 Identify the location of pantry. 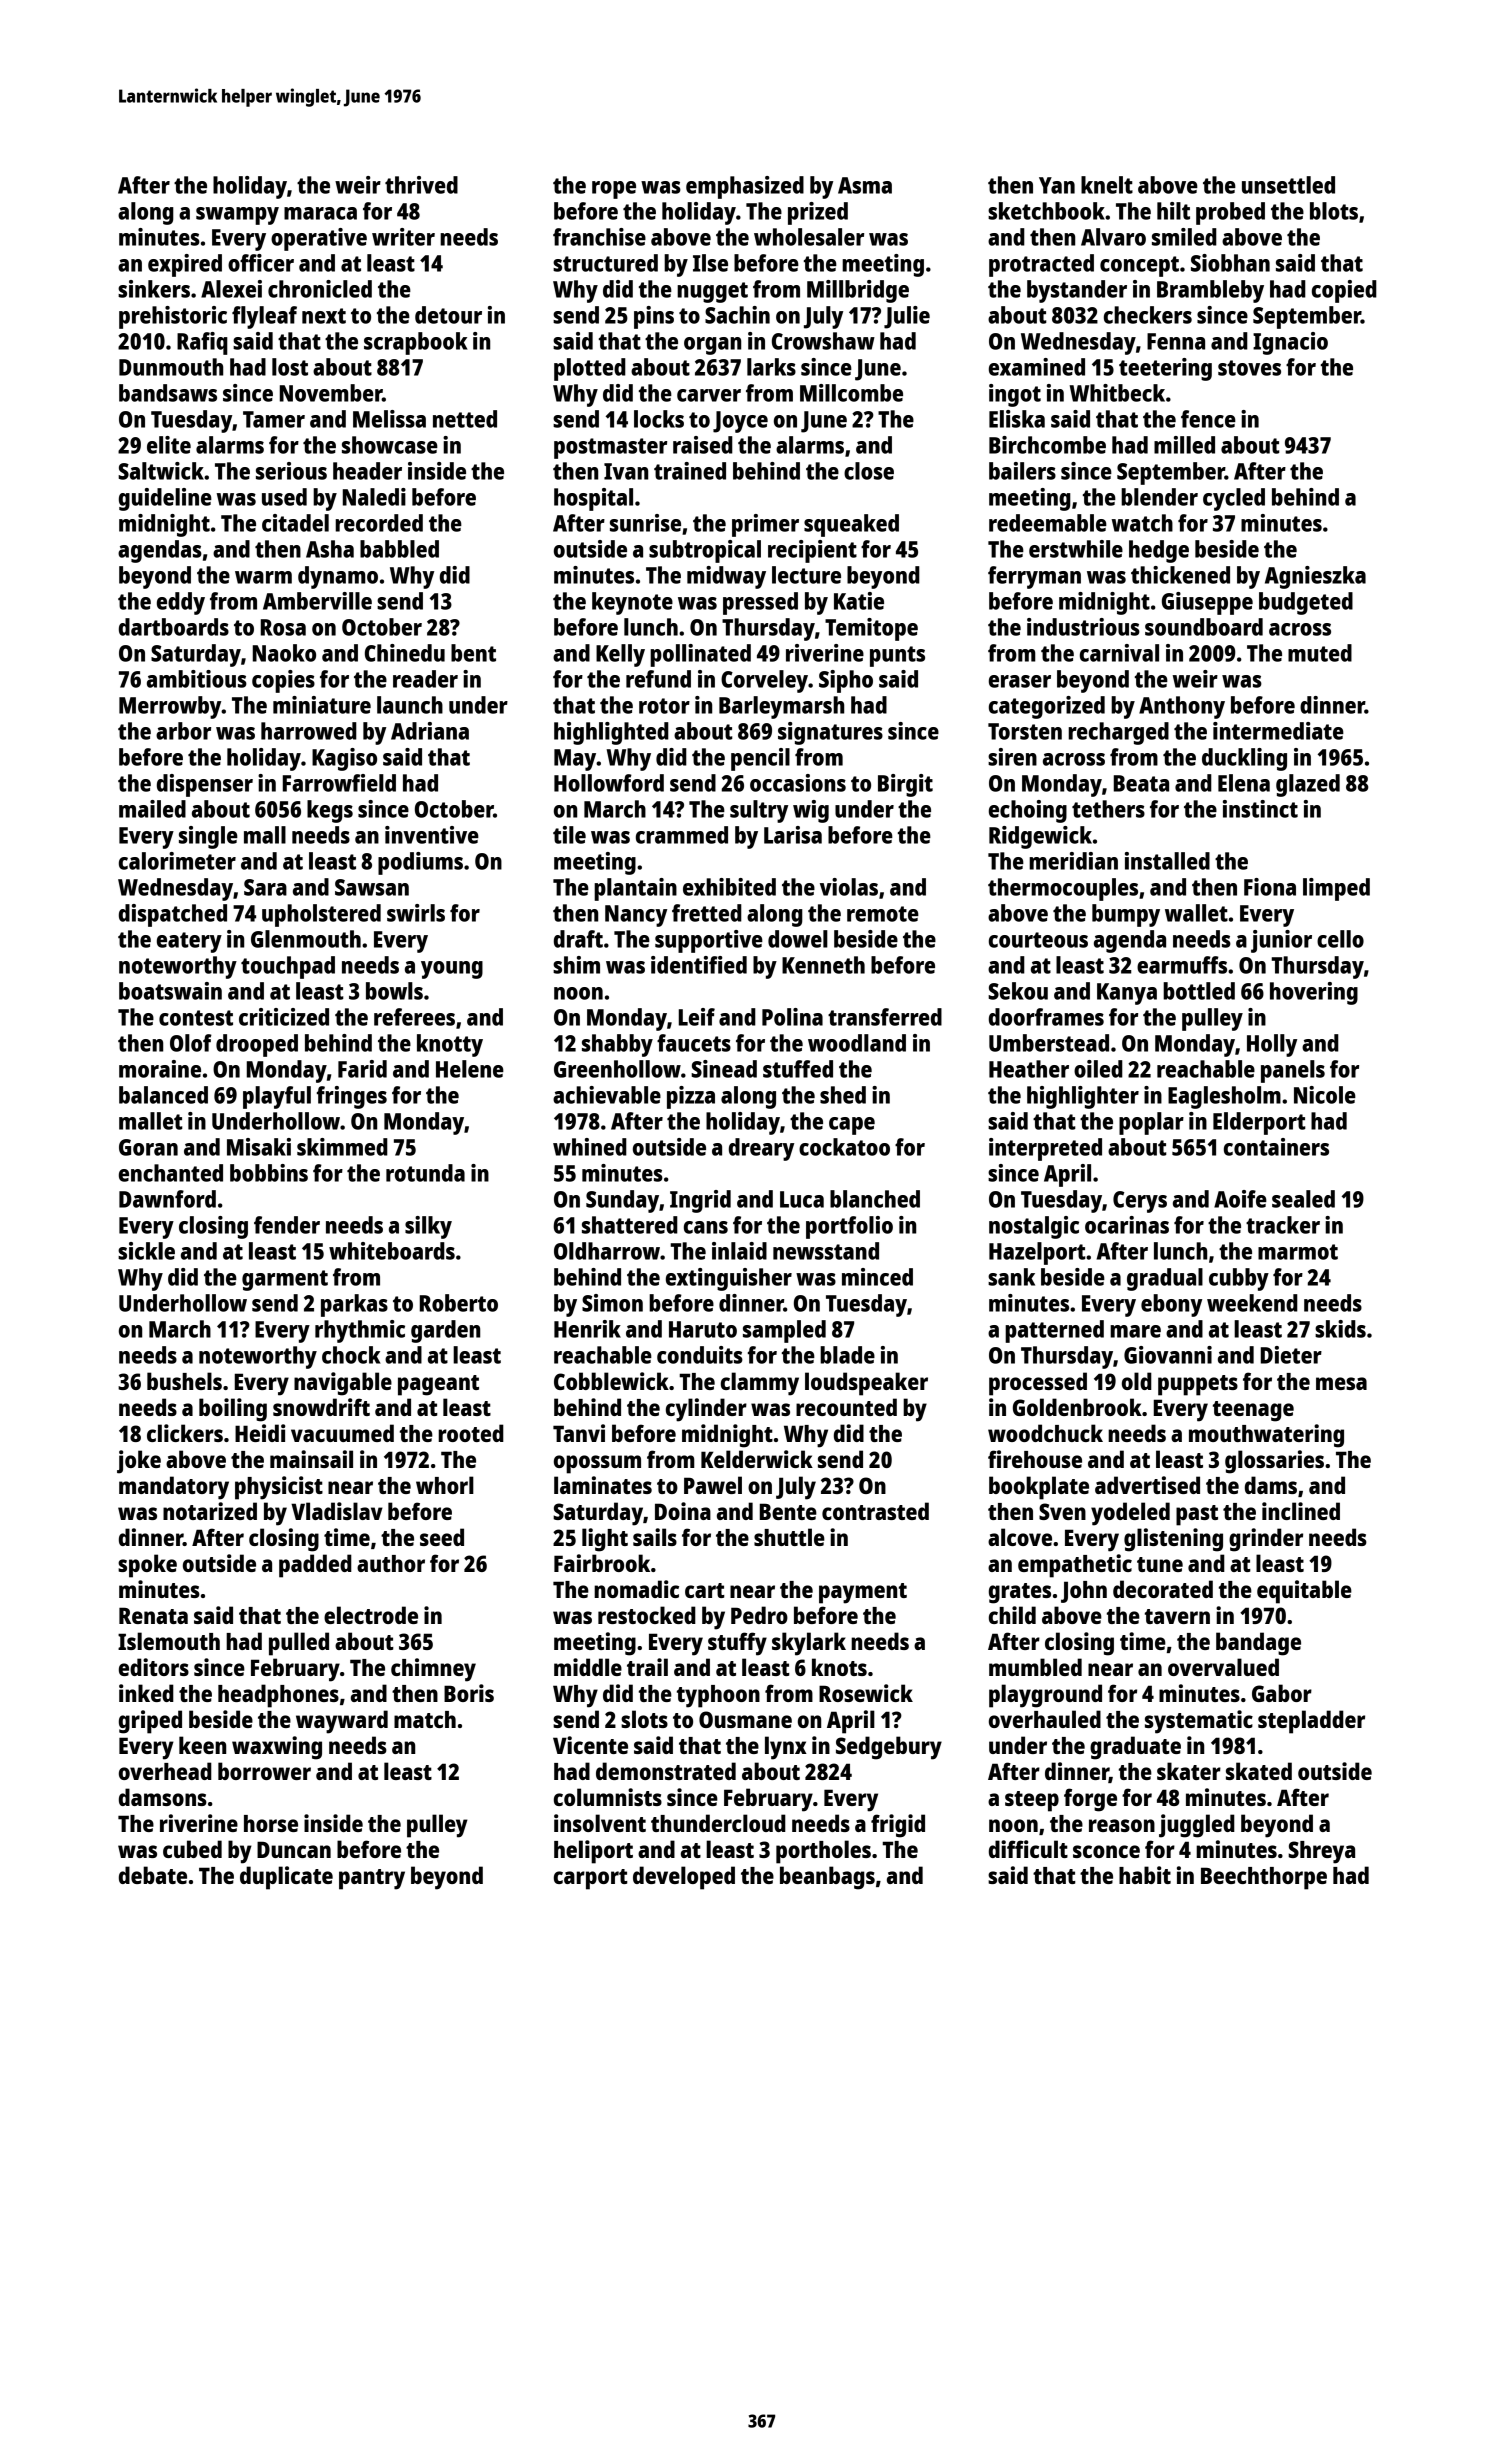
(372, 1879).
